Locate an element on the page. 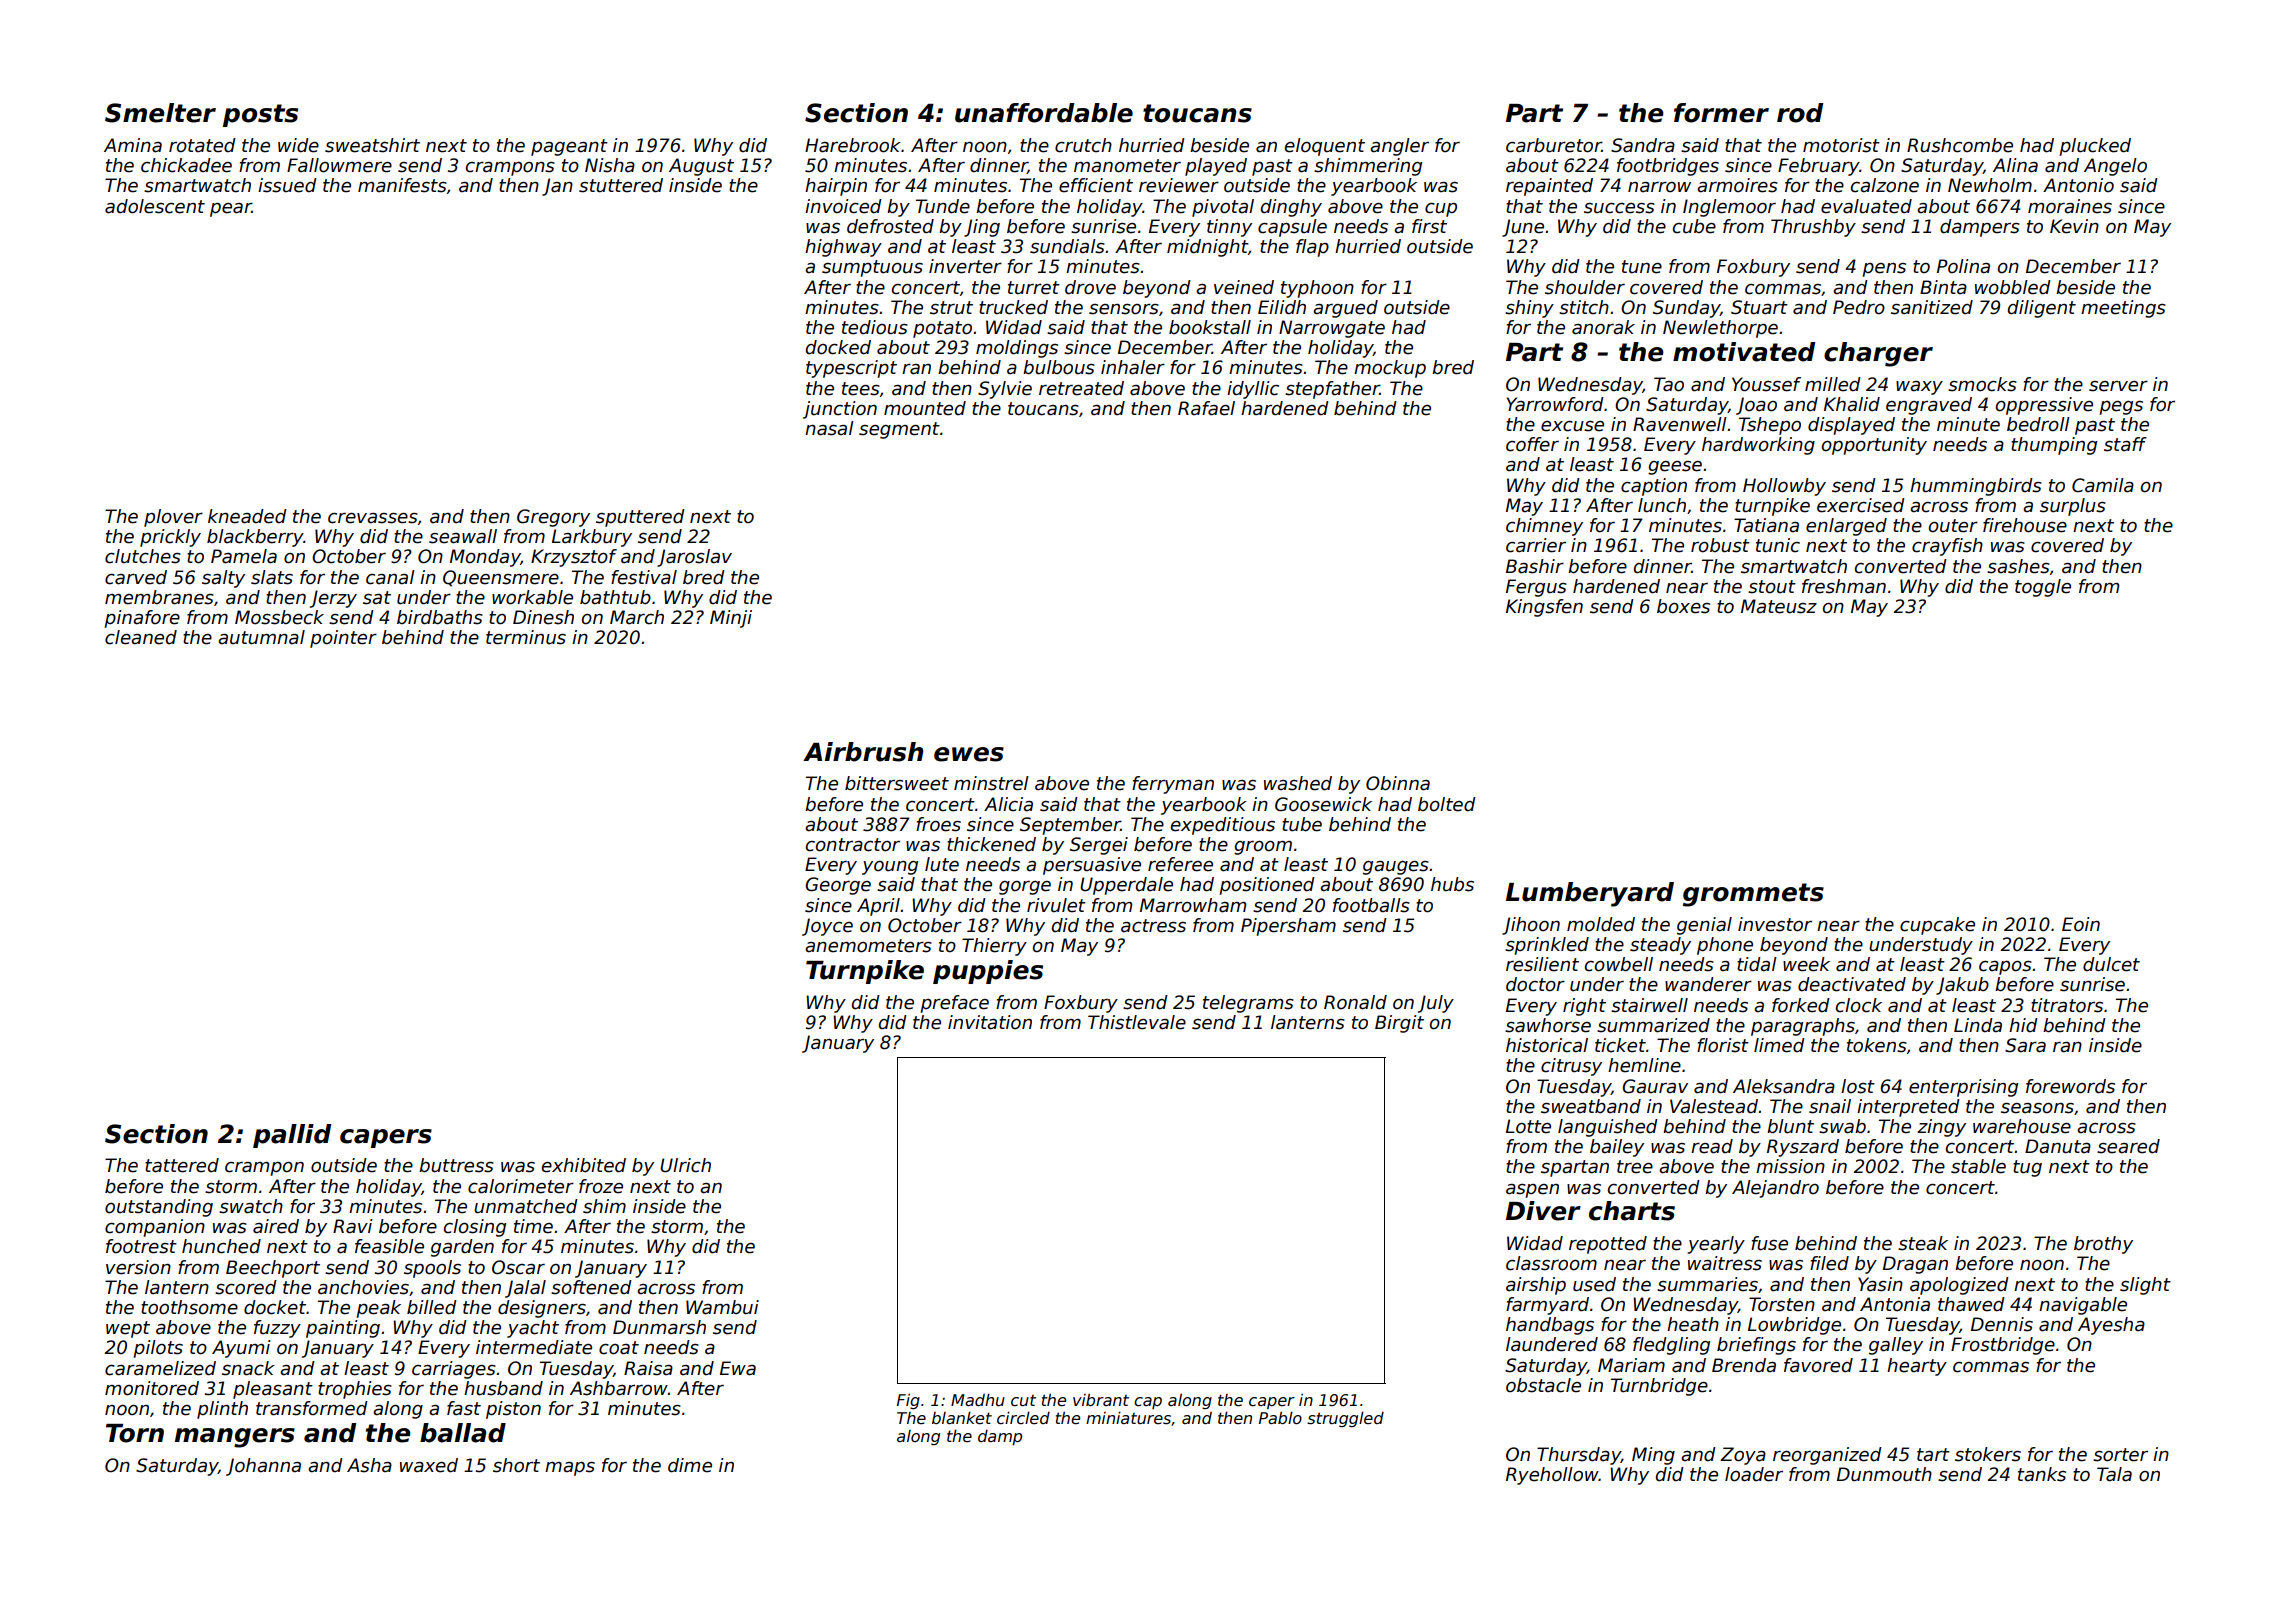 The width and height of the page is (2282, 1614). anorak is located at coordinates (1603, 327).
